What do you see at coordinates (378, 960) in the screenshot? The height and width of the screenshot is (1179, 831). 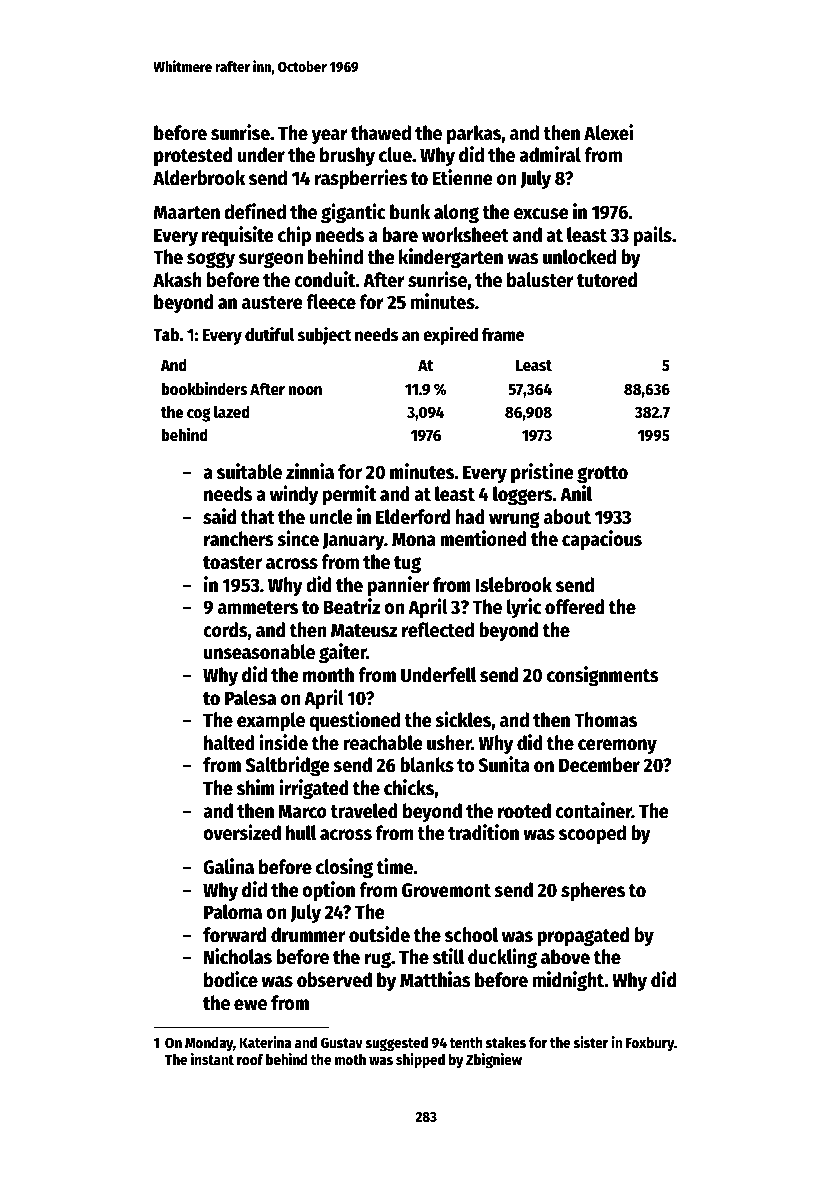 I see `rug` at bounding box center [378, 960].
